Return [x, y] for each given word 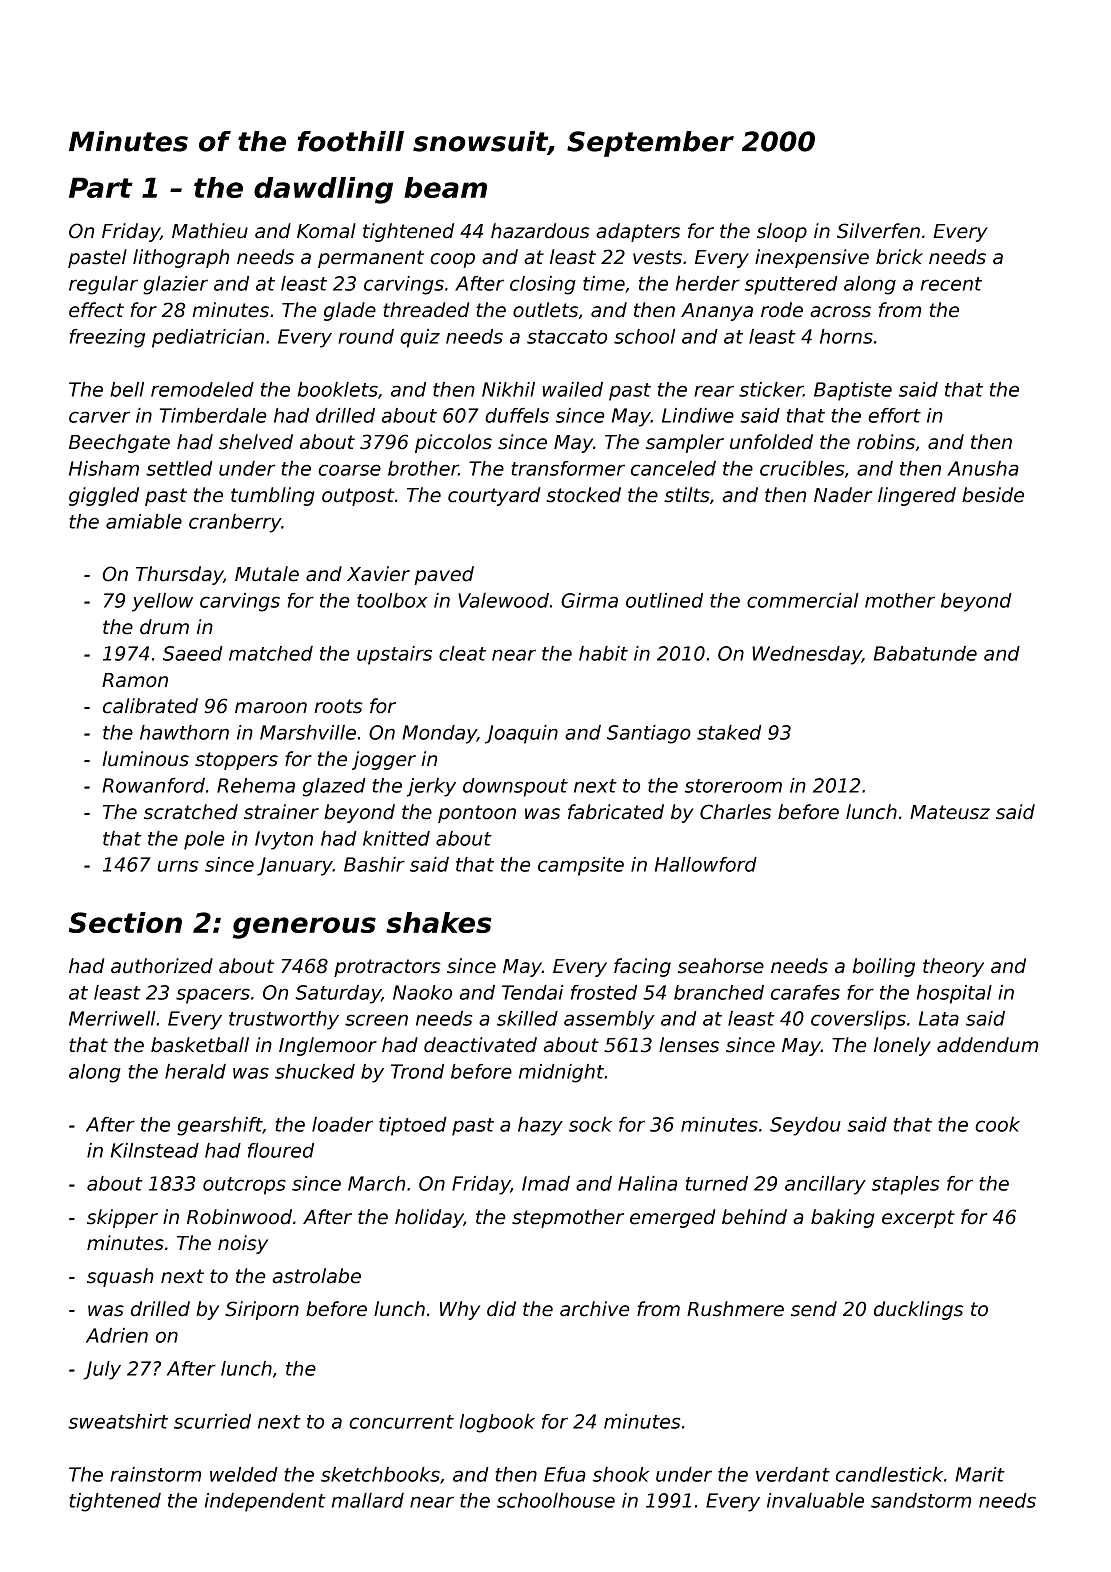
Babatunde [925, 653]
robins [886, 442]
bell [127, 389]
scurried [212, 1421]
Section [125, 922]
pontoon [477, 814]
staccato [567, 337]
